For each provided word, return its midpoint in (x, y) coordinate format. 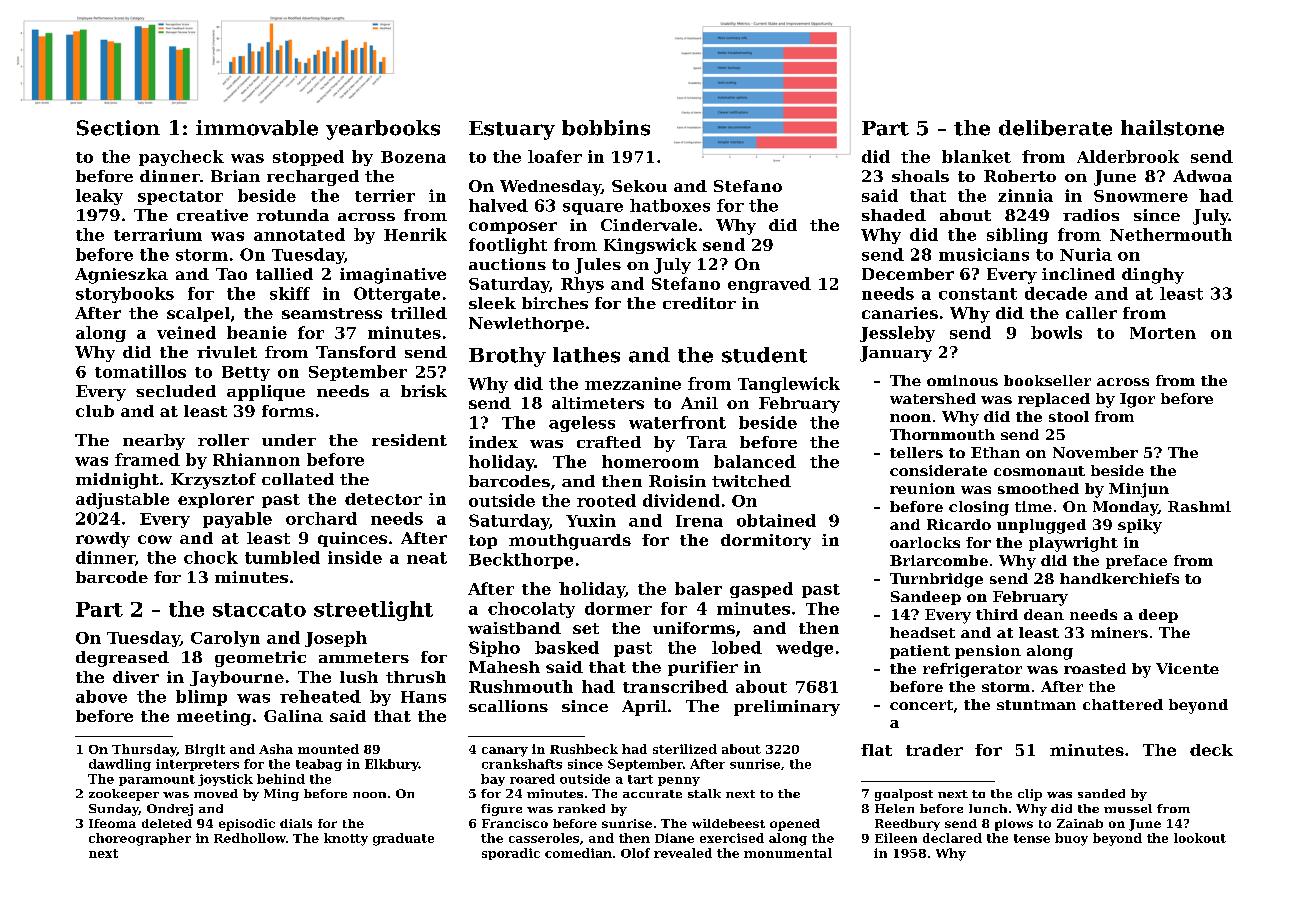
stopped (308, 158)
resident (409, 440)
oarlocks (925, 542)
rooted (606, 500)
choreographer (140, 839)
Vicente (1187, 668)
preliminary (787, 708)
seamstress (332, 313)
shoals (920, 176)
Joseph (336, 639)
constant (978, 294)
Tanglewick (789, 385)
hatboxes (670, 205)
